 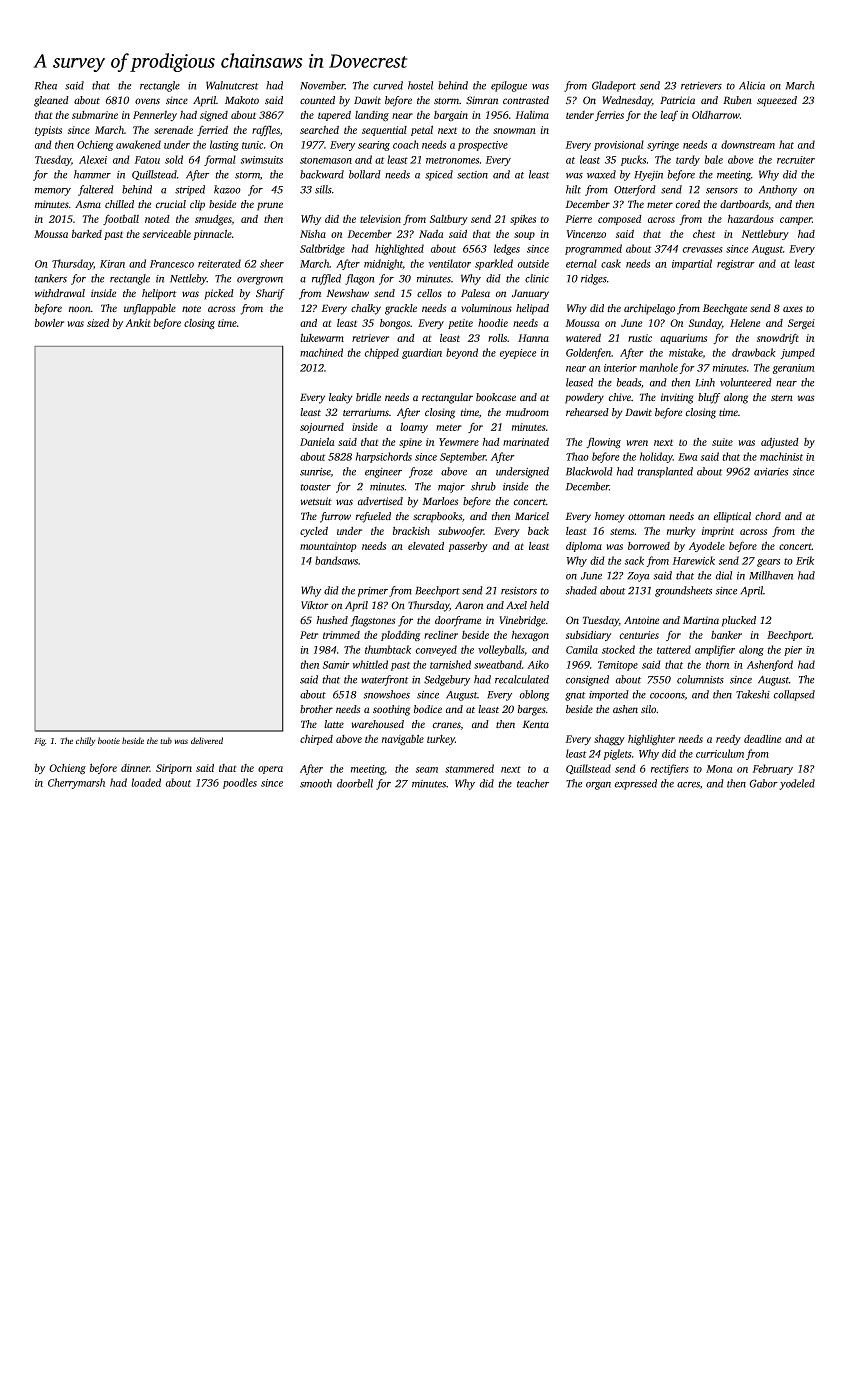 I want to click on sequential, so click(x=384, y=131).
